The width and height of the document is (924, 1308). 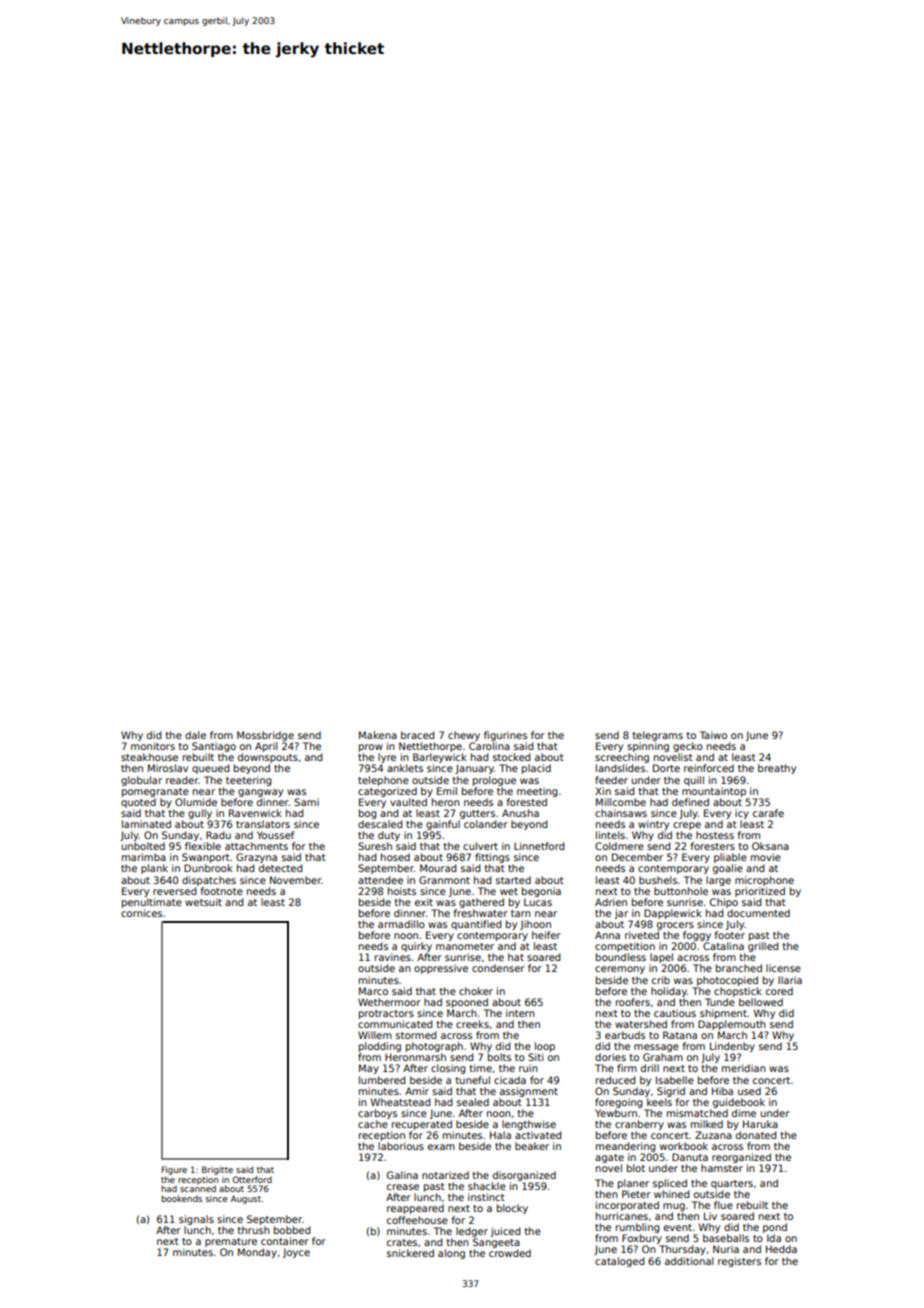 What do you see at coordinates (231, 1242) in the document?
I see `premature` at bounding box center [231, 1242].
